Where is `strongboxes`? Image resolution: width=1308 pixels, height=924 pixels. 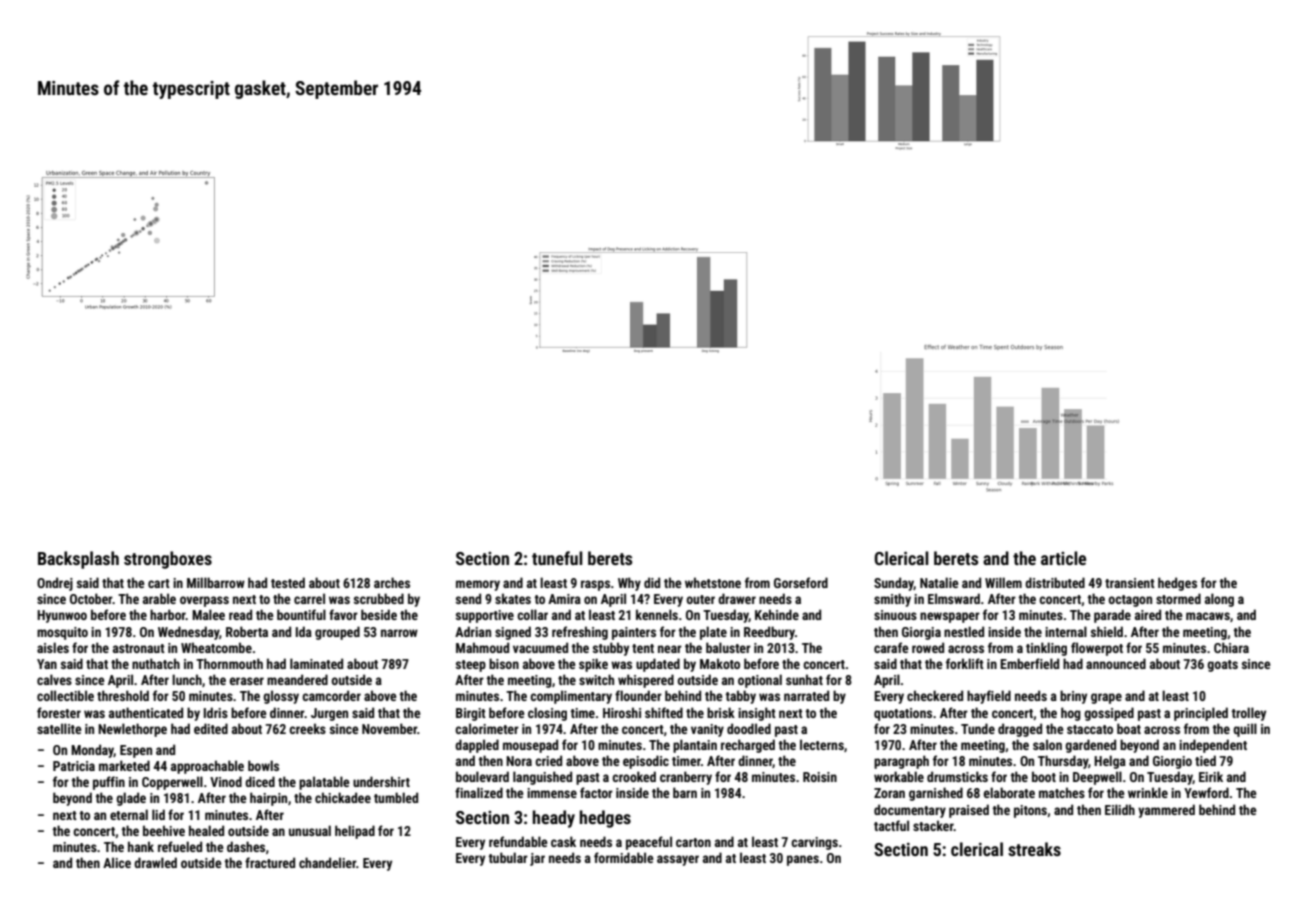
strongboxes is located at coordinates (168, 560).
